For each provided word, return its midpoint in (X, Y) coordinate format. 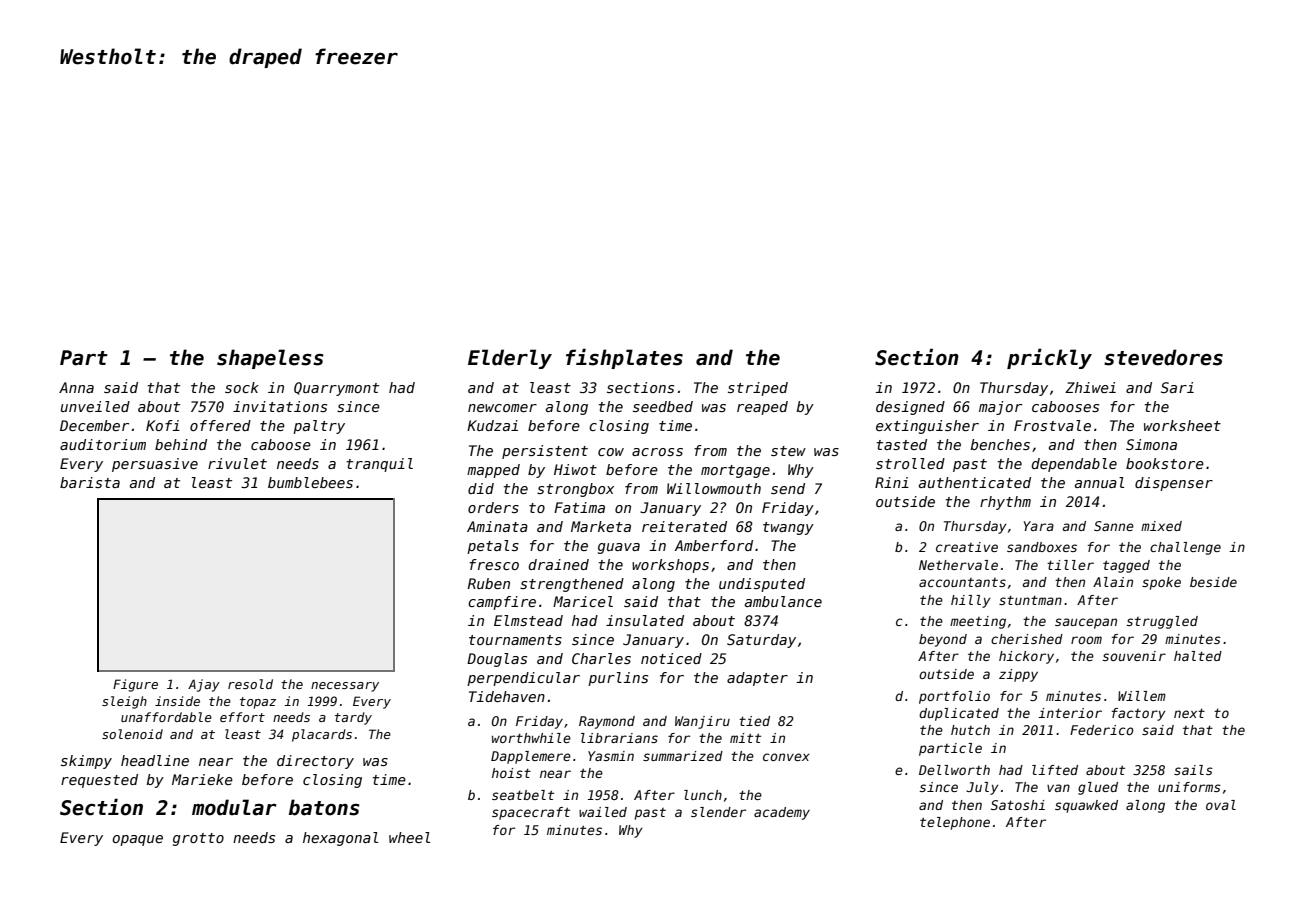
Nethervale (958, 565)
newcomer (502, 408)
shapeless (270, 359)
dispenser (1174, 484)
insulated (645, 620)
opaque (137, 840)
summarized (683, 756)
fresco (494, 564)
